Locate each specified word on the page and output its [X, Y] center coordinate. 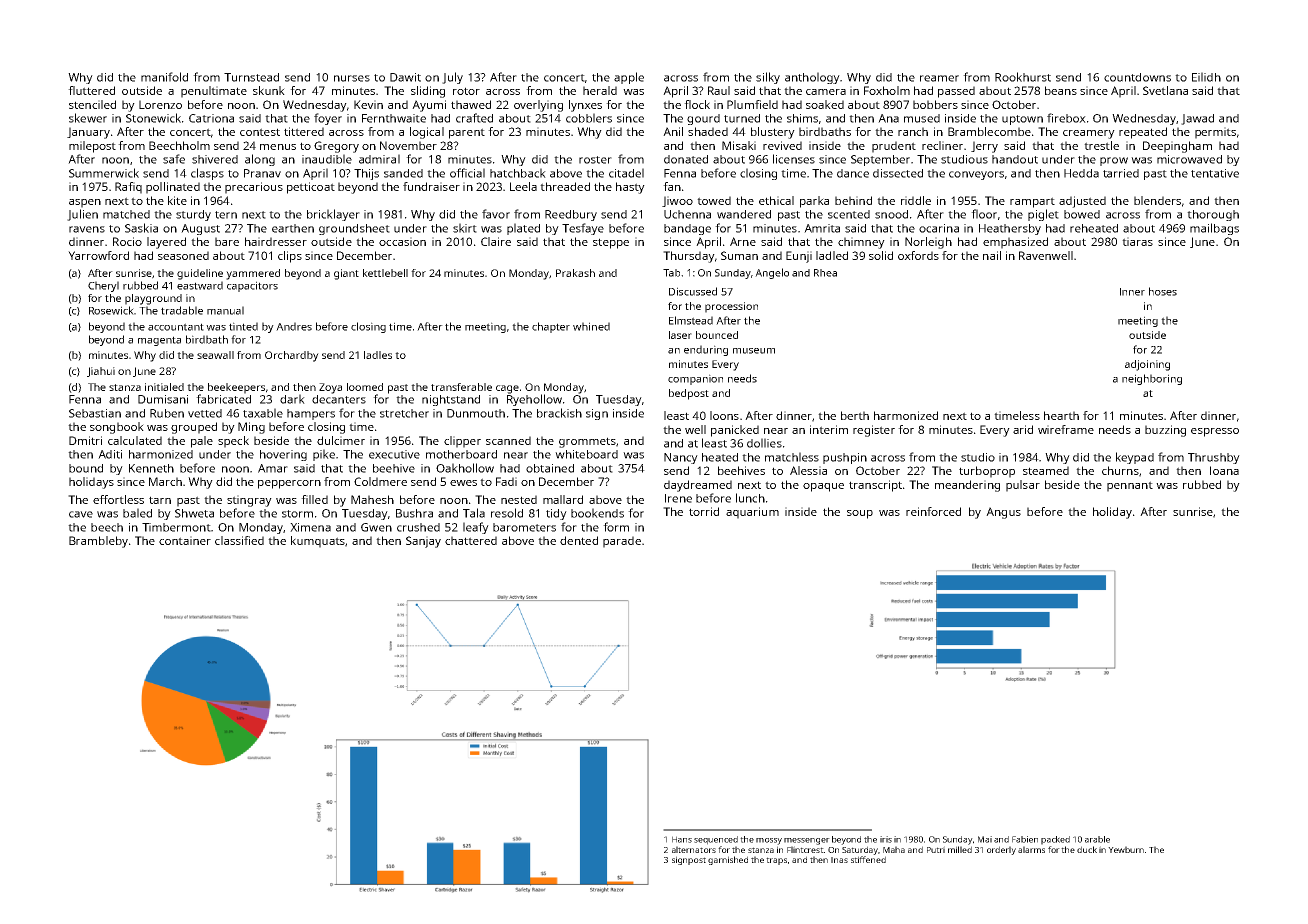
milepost [92, 147]
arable [1097, 839]
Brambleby [98, 542]
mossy [769, 841]
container [185, 540]
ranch [913, 131]
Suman [739, 255]
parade [622, 542]
